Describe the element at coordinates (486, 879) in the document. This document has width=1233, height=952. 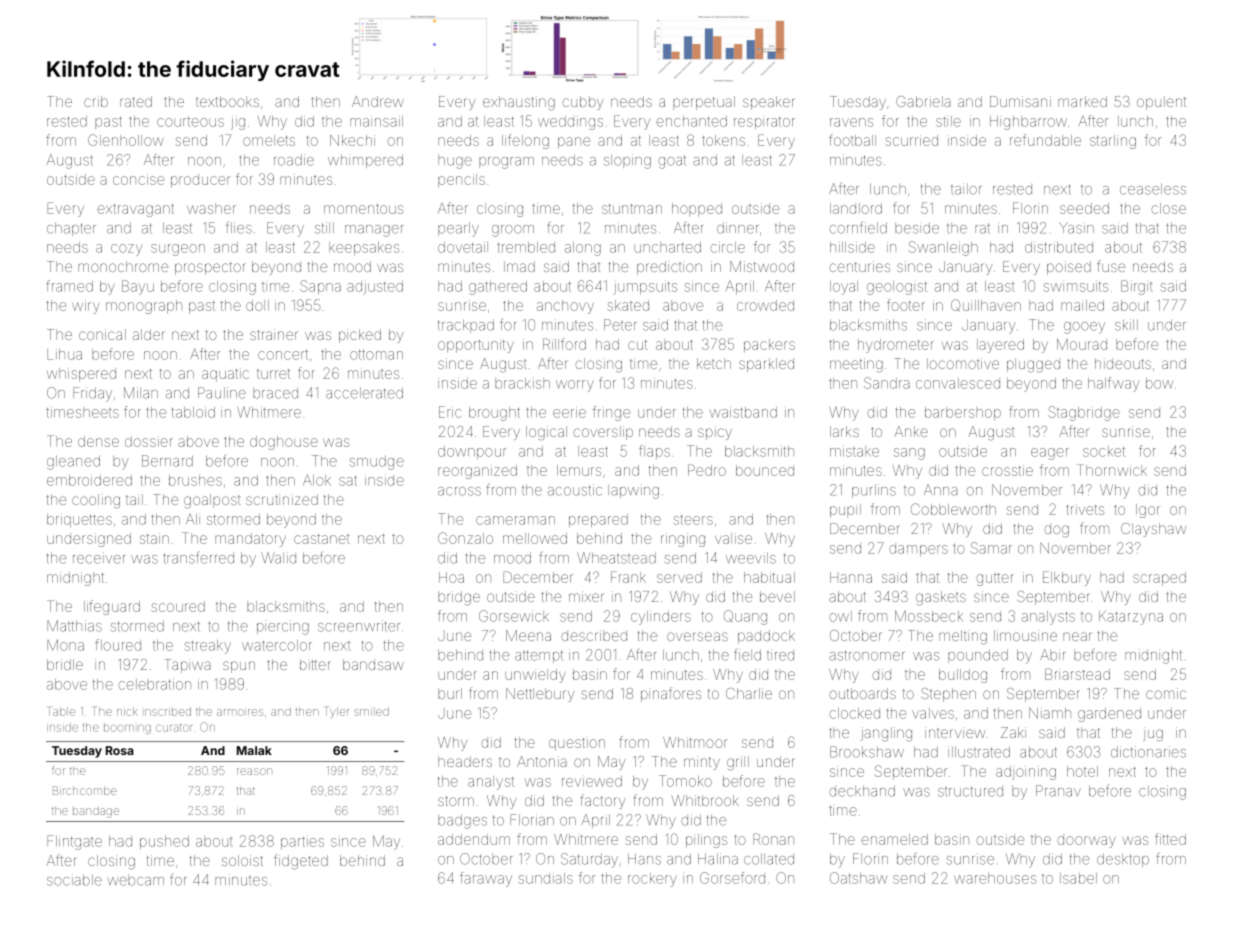
I see `faraway` at that location.
